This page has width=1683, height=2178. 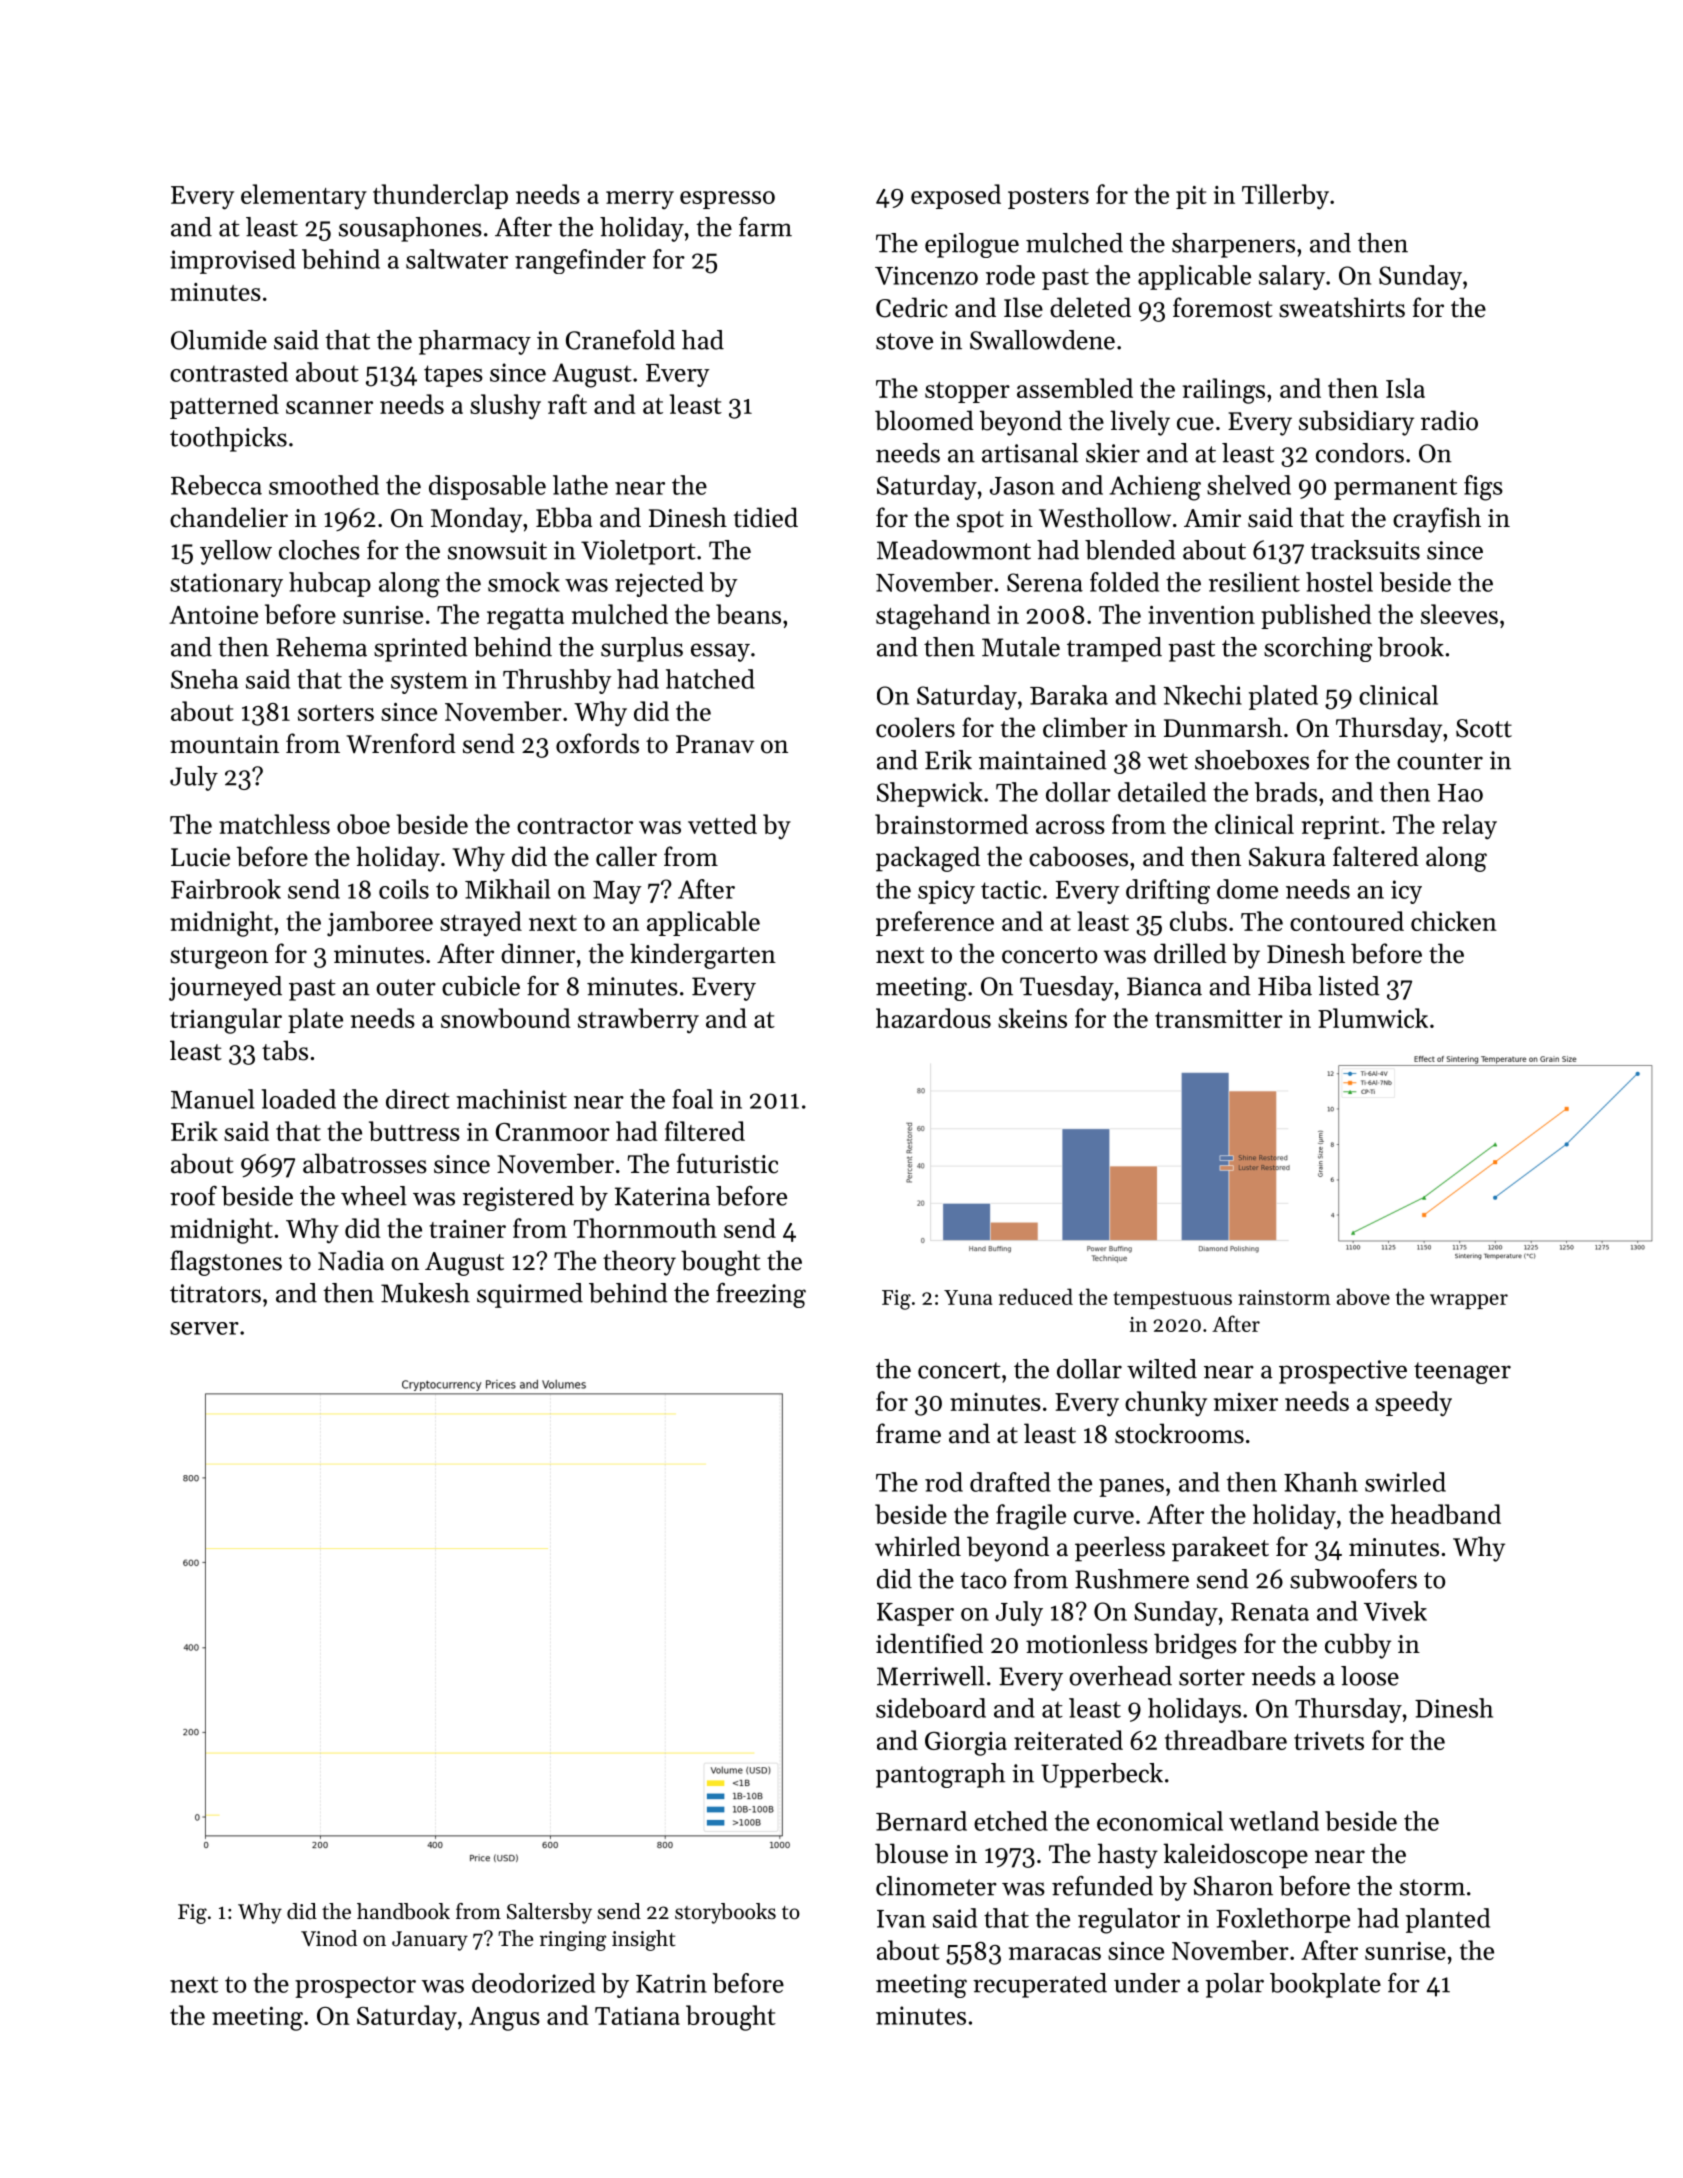 What do you see at coordinates (224, 744) in the page?
I see `mountain` at bounding box center [224, 744].
